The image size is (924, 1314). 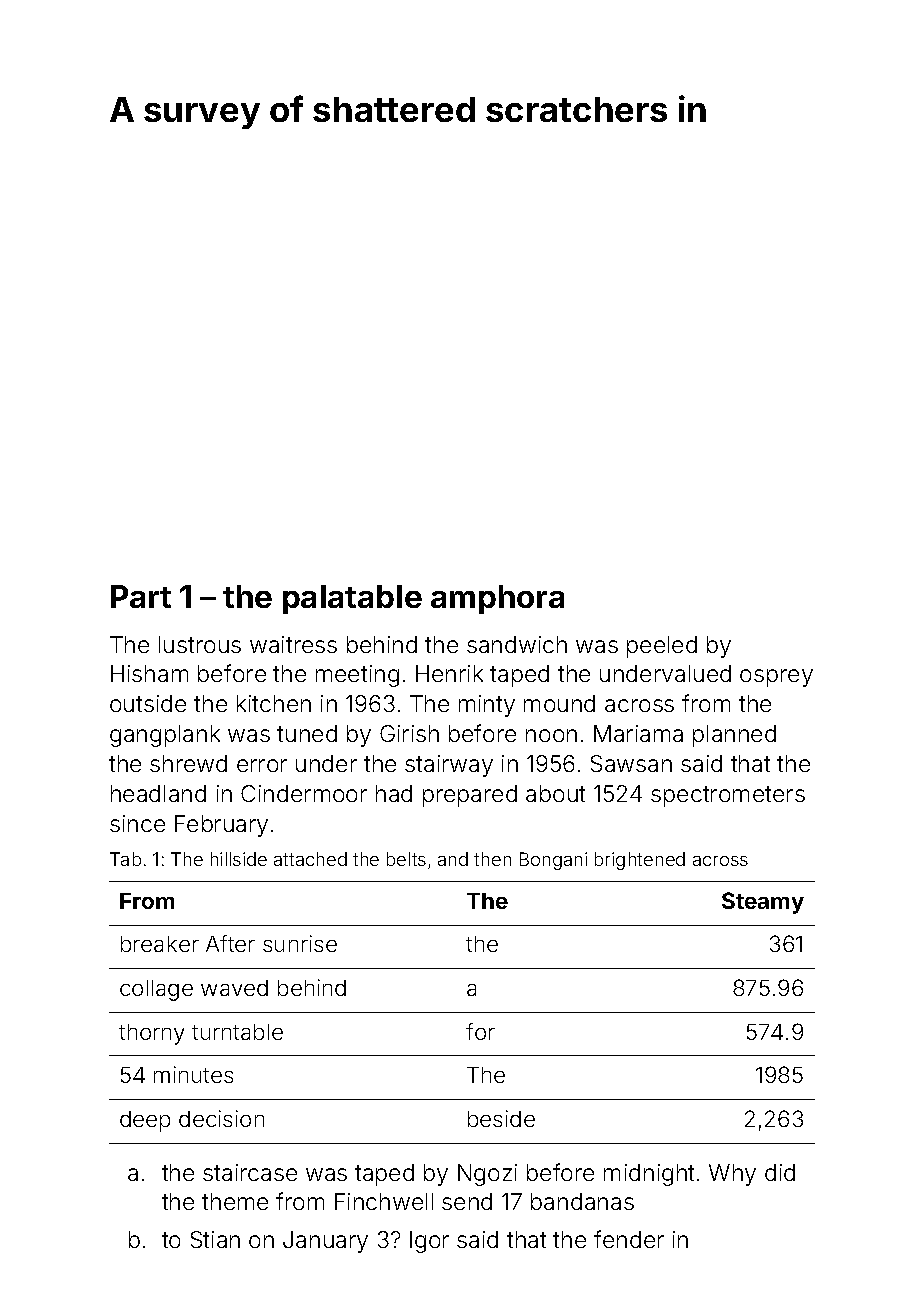 What do you see at coordinates (200, 644) in the screenshot?
I see `lustrous` at bounding box center [200, 644].
